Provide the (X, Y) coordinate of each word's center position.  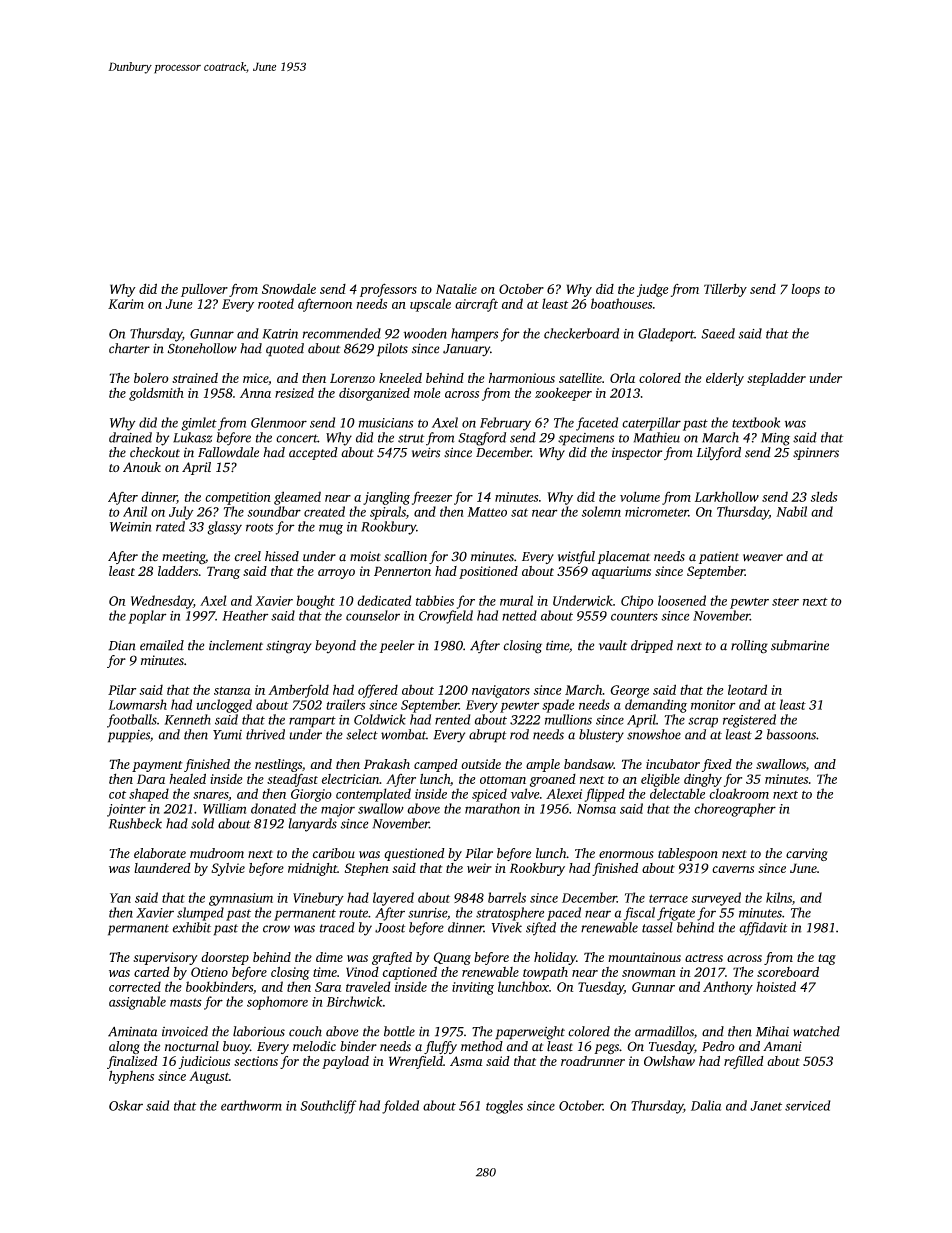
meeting (183, 558)
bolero (151, 378)
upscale (430, 305)
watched (816, 1031)
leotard (747, 689)
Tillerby (725, 290)
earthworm (251, 1105)
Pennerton (402, 571)
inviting (473, 988)
